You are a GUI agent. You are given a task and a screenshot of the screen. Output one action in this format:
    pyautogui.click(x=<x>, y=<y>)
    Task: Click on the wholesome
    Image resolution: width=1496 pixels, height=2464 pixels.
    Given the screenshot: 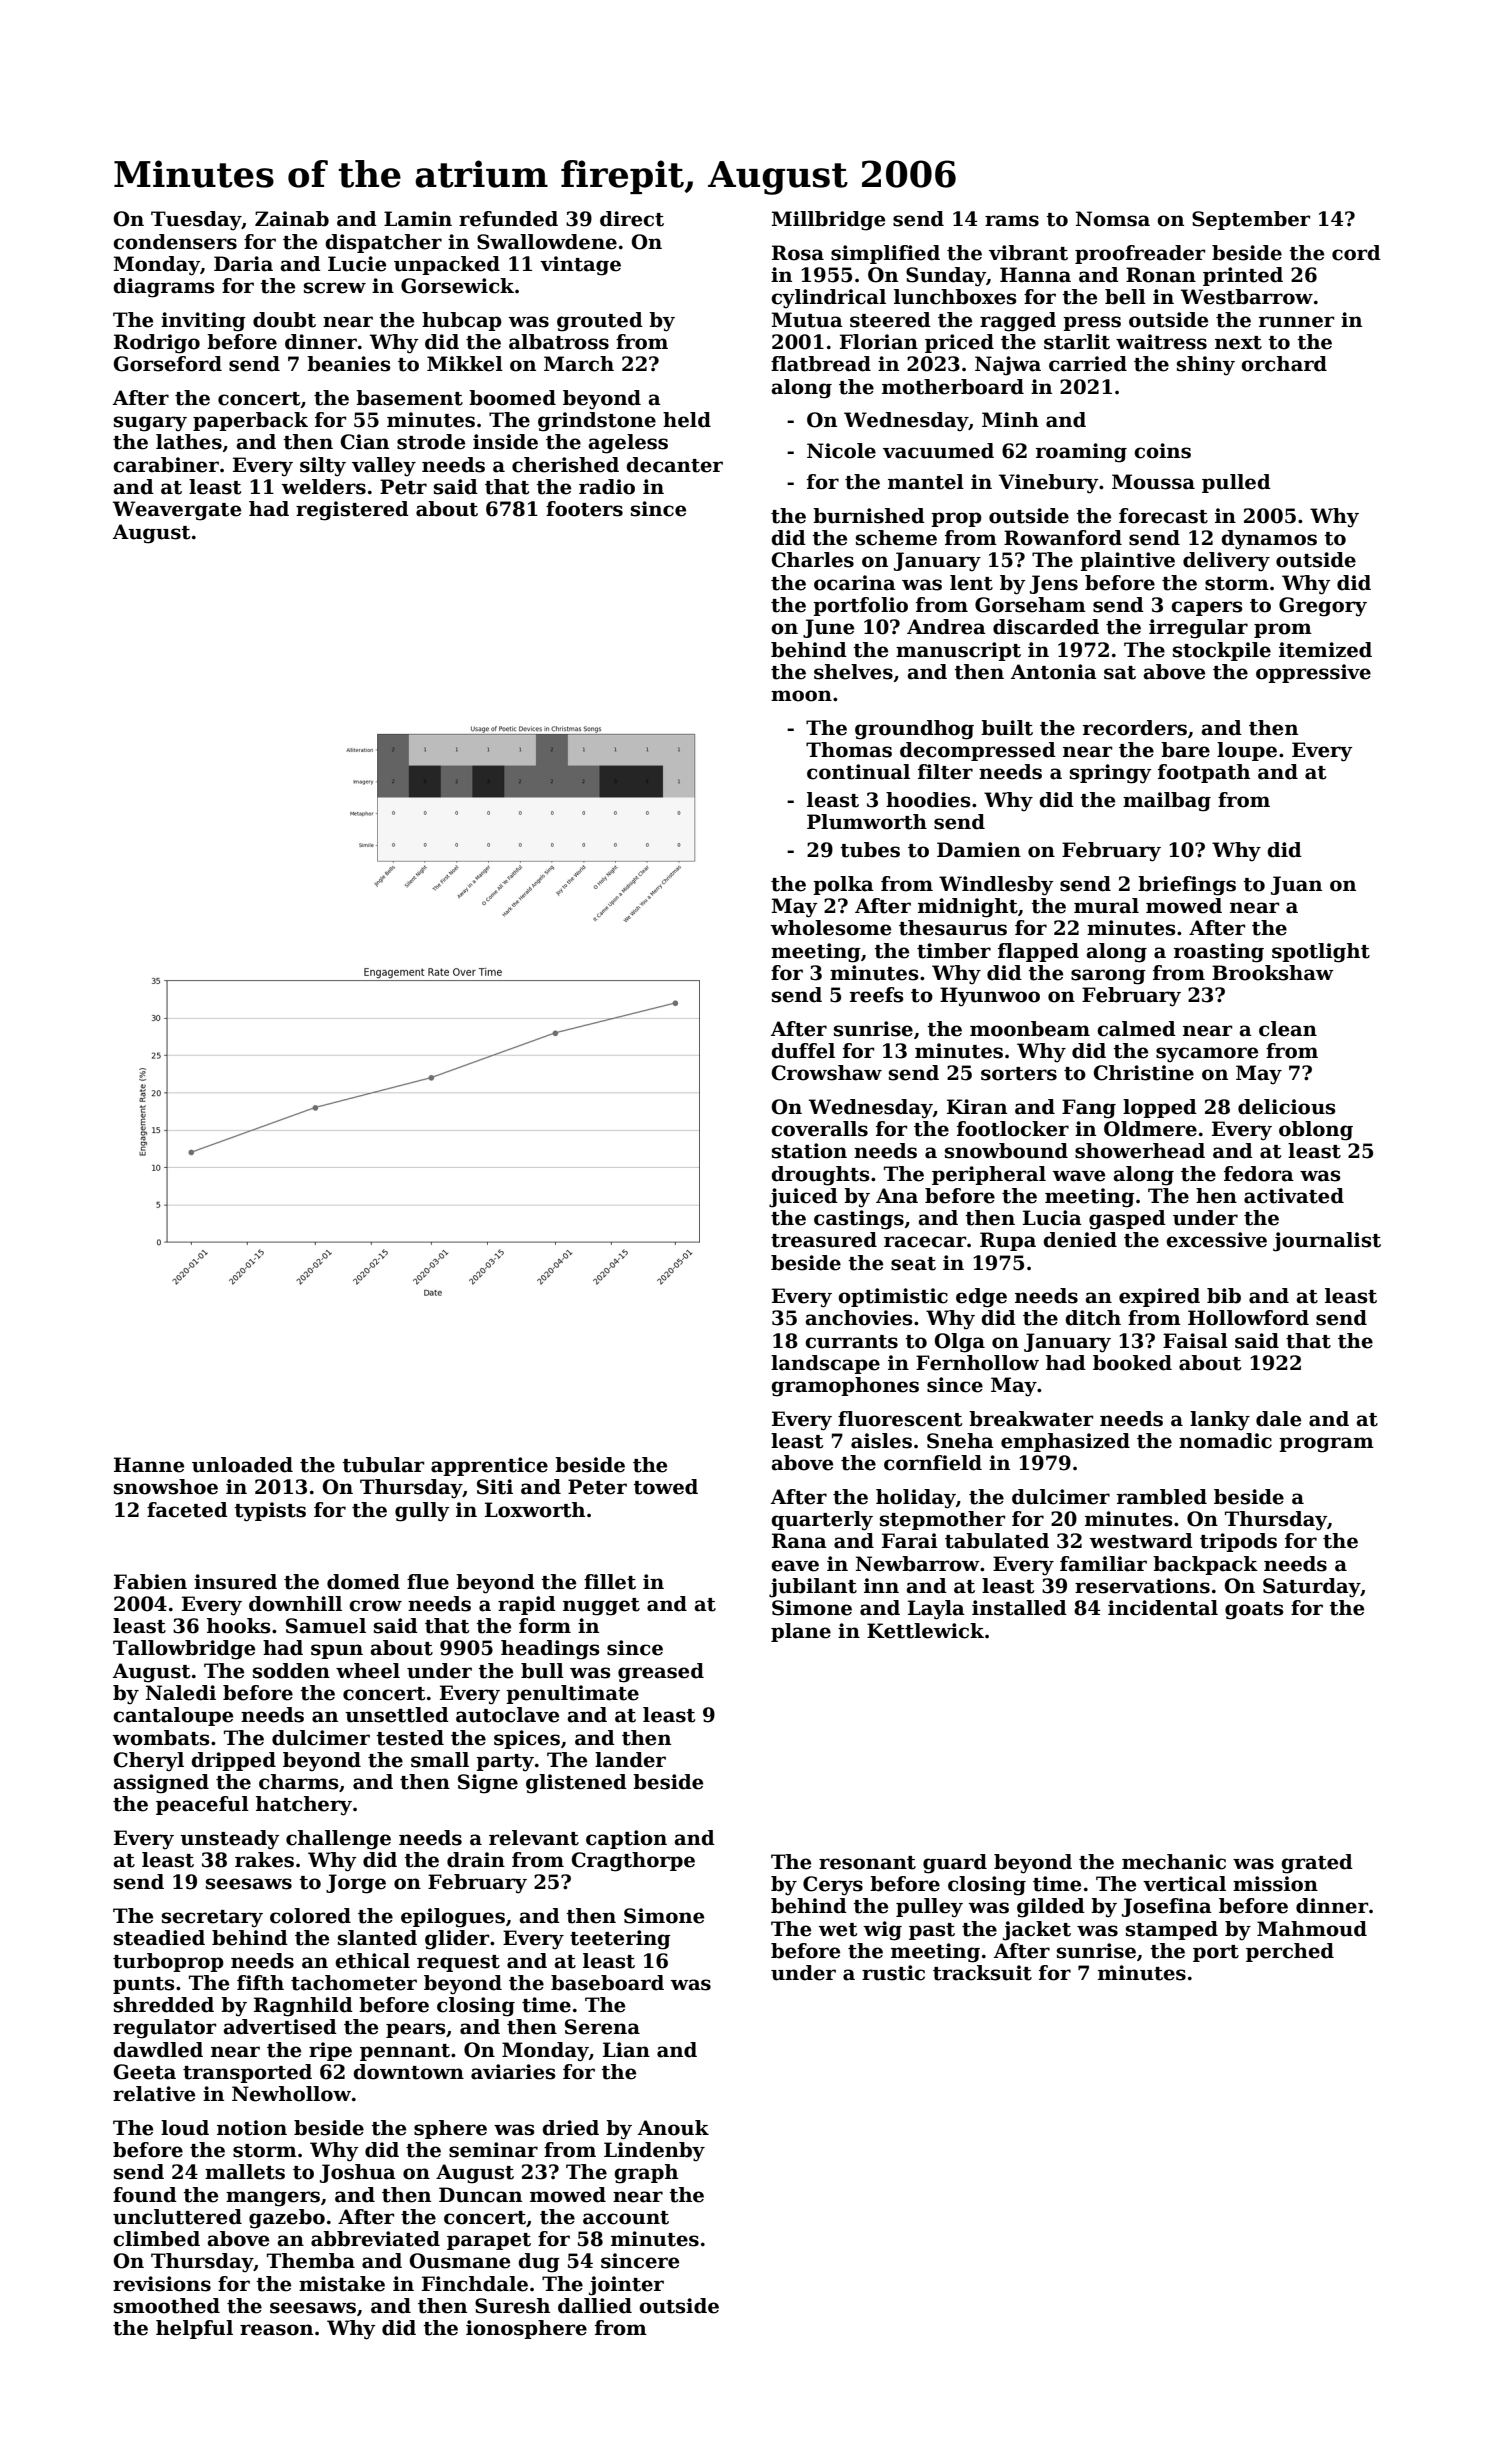 What is the action you would take?
    pyautogui.click(x=830, y=928)
